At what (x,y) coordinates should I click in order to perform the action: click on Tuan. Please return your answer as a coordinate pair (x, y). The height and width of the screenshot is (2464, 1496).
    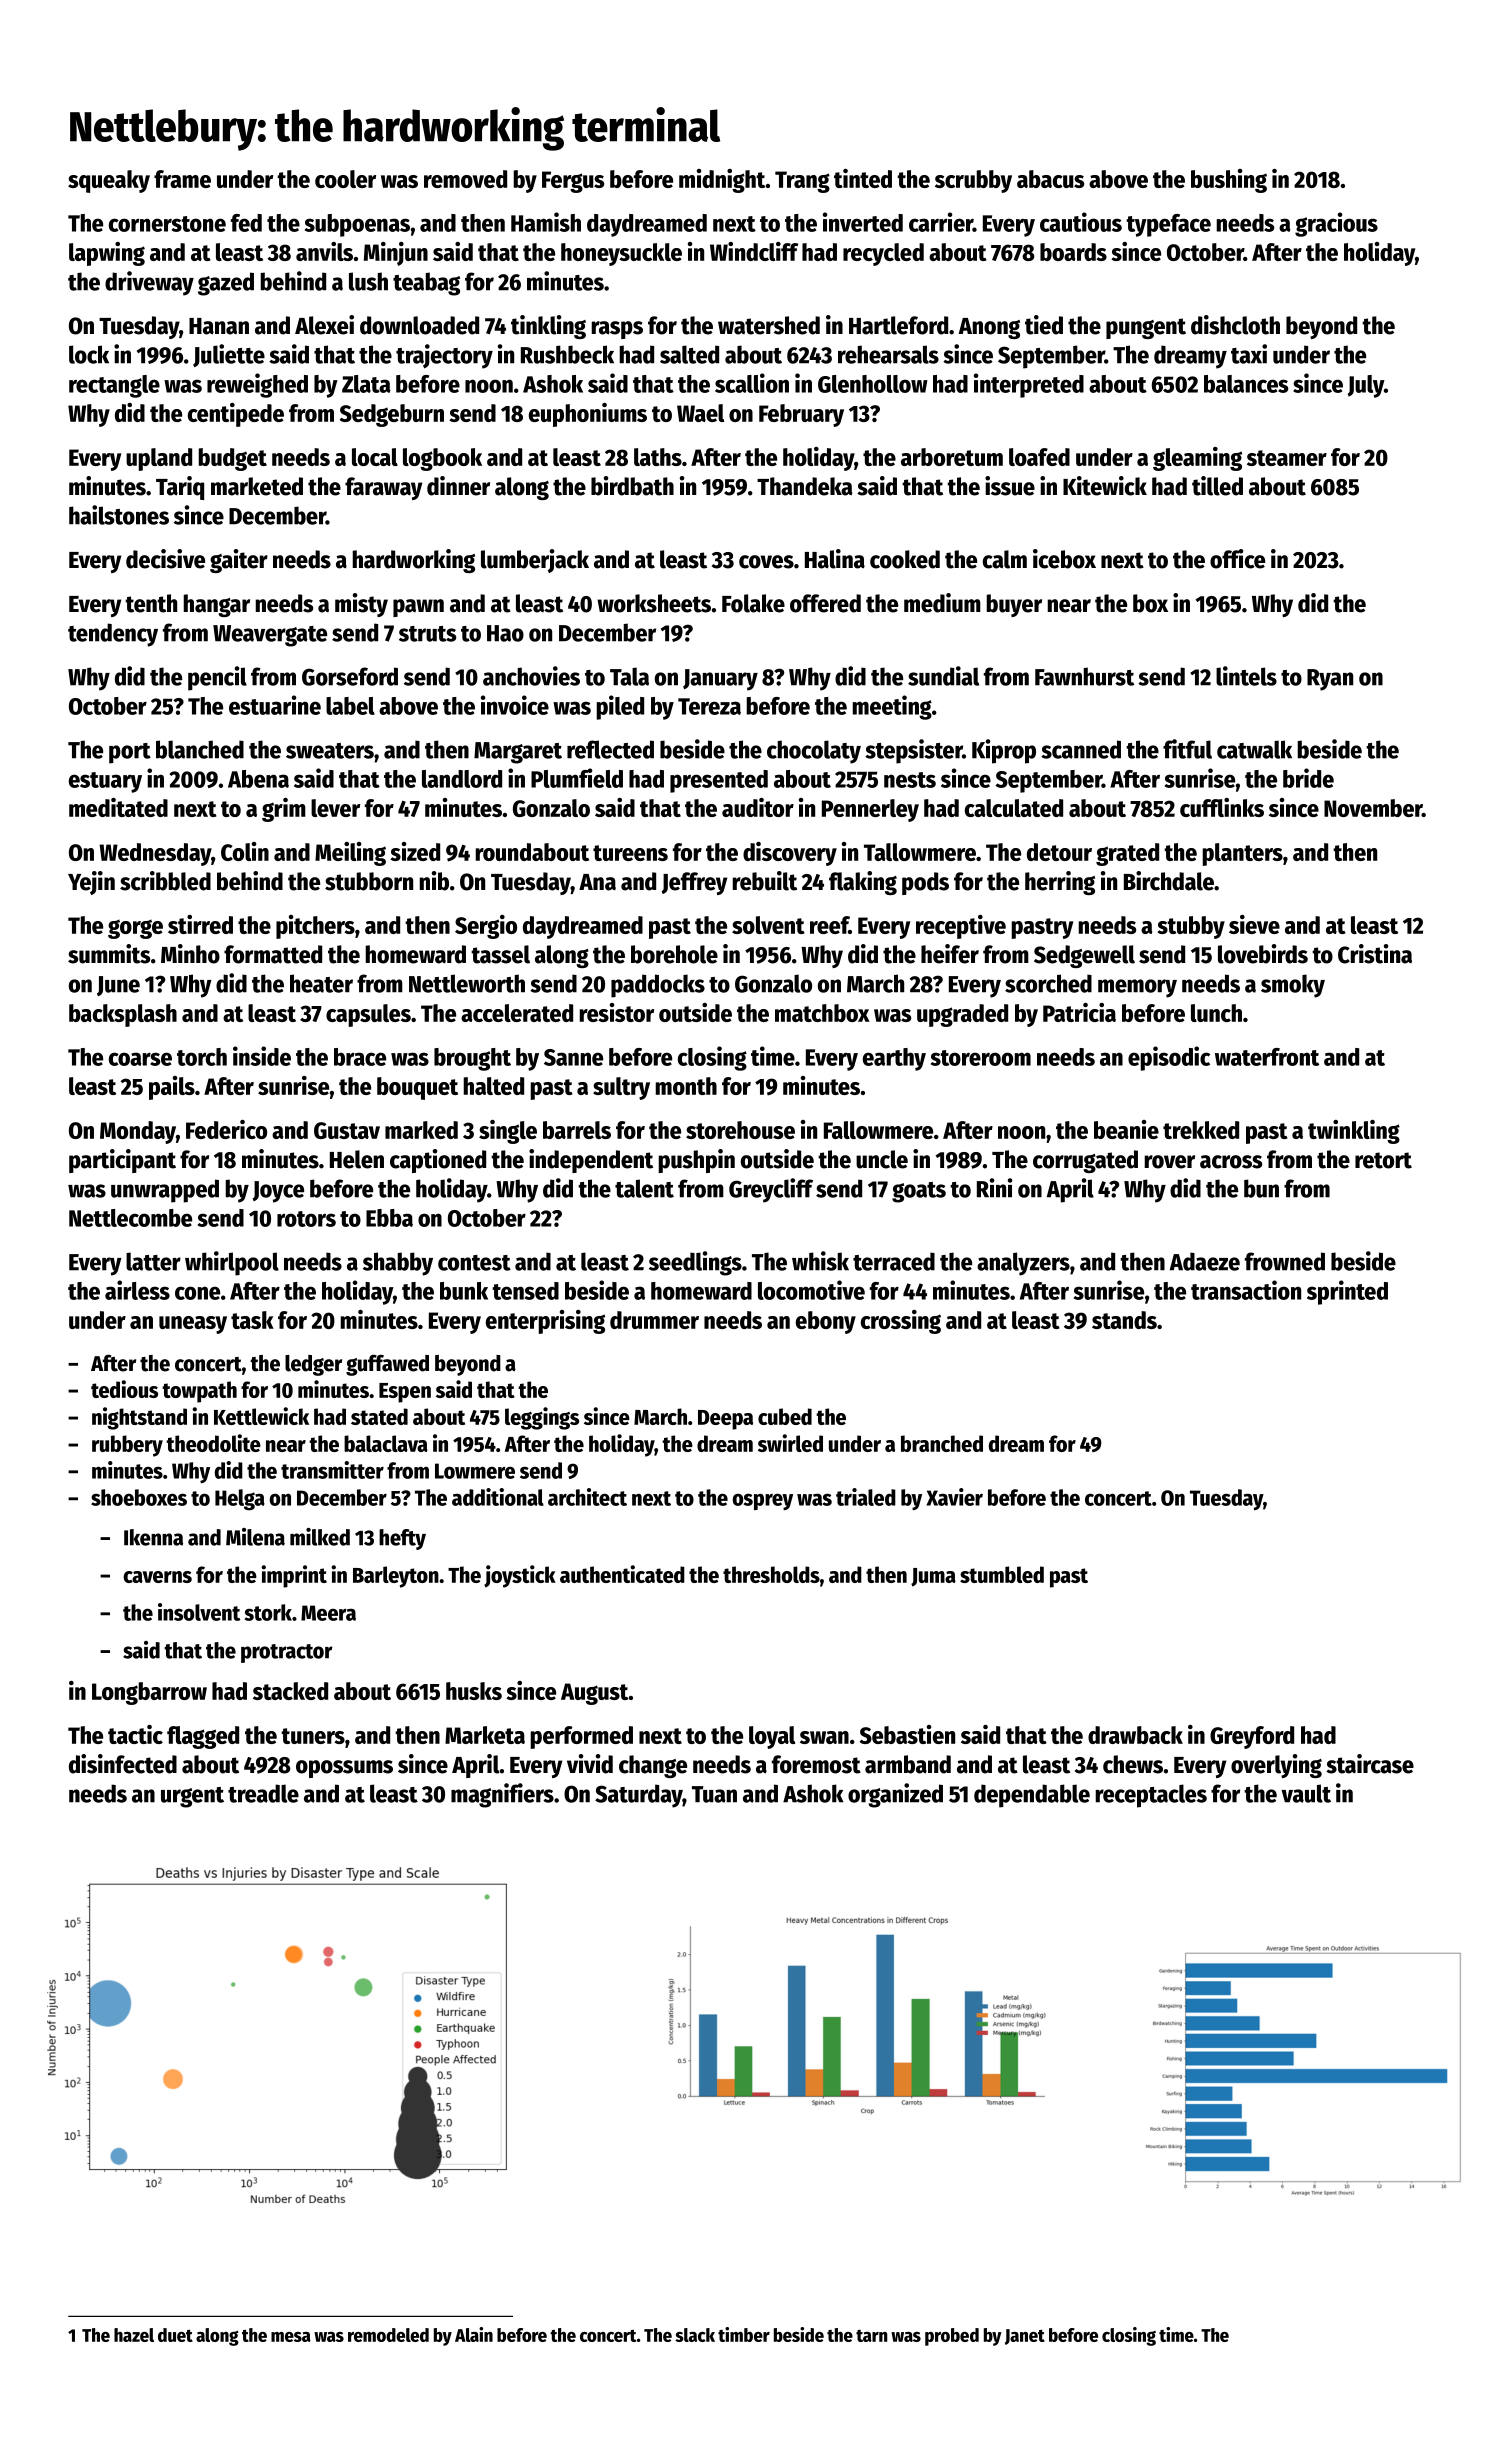
    Looking at the image, I should click on (714, 1794).
